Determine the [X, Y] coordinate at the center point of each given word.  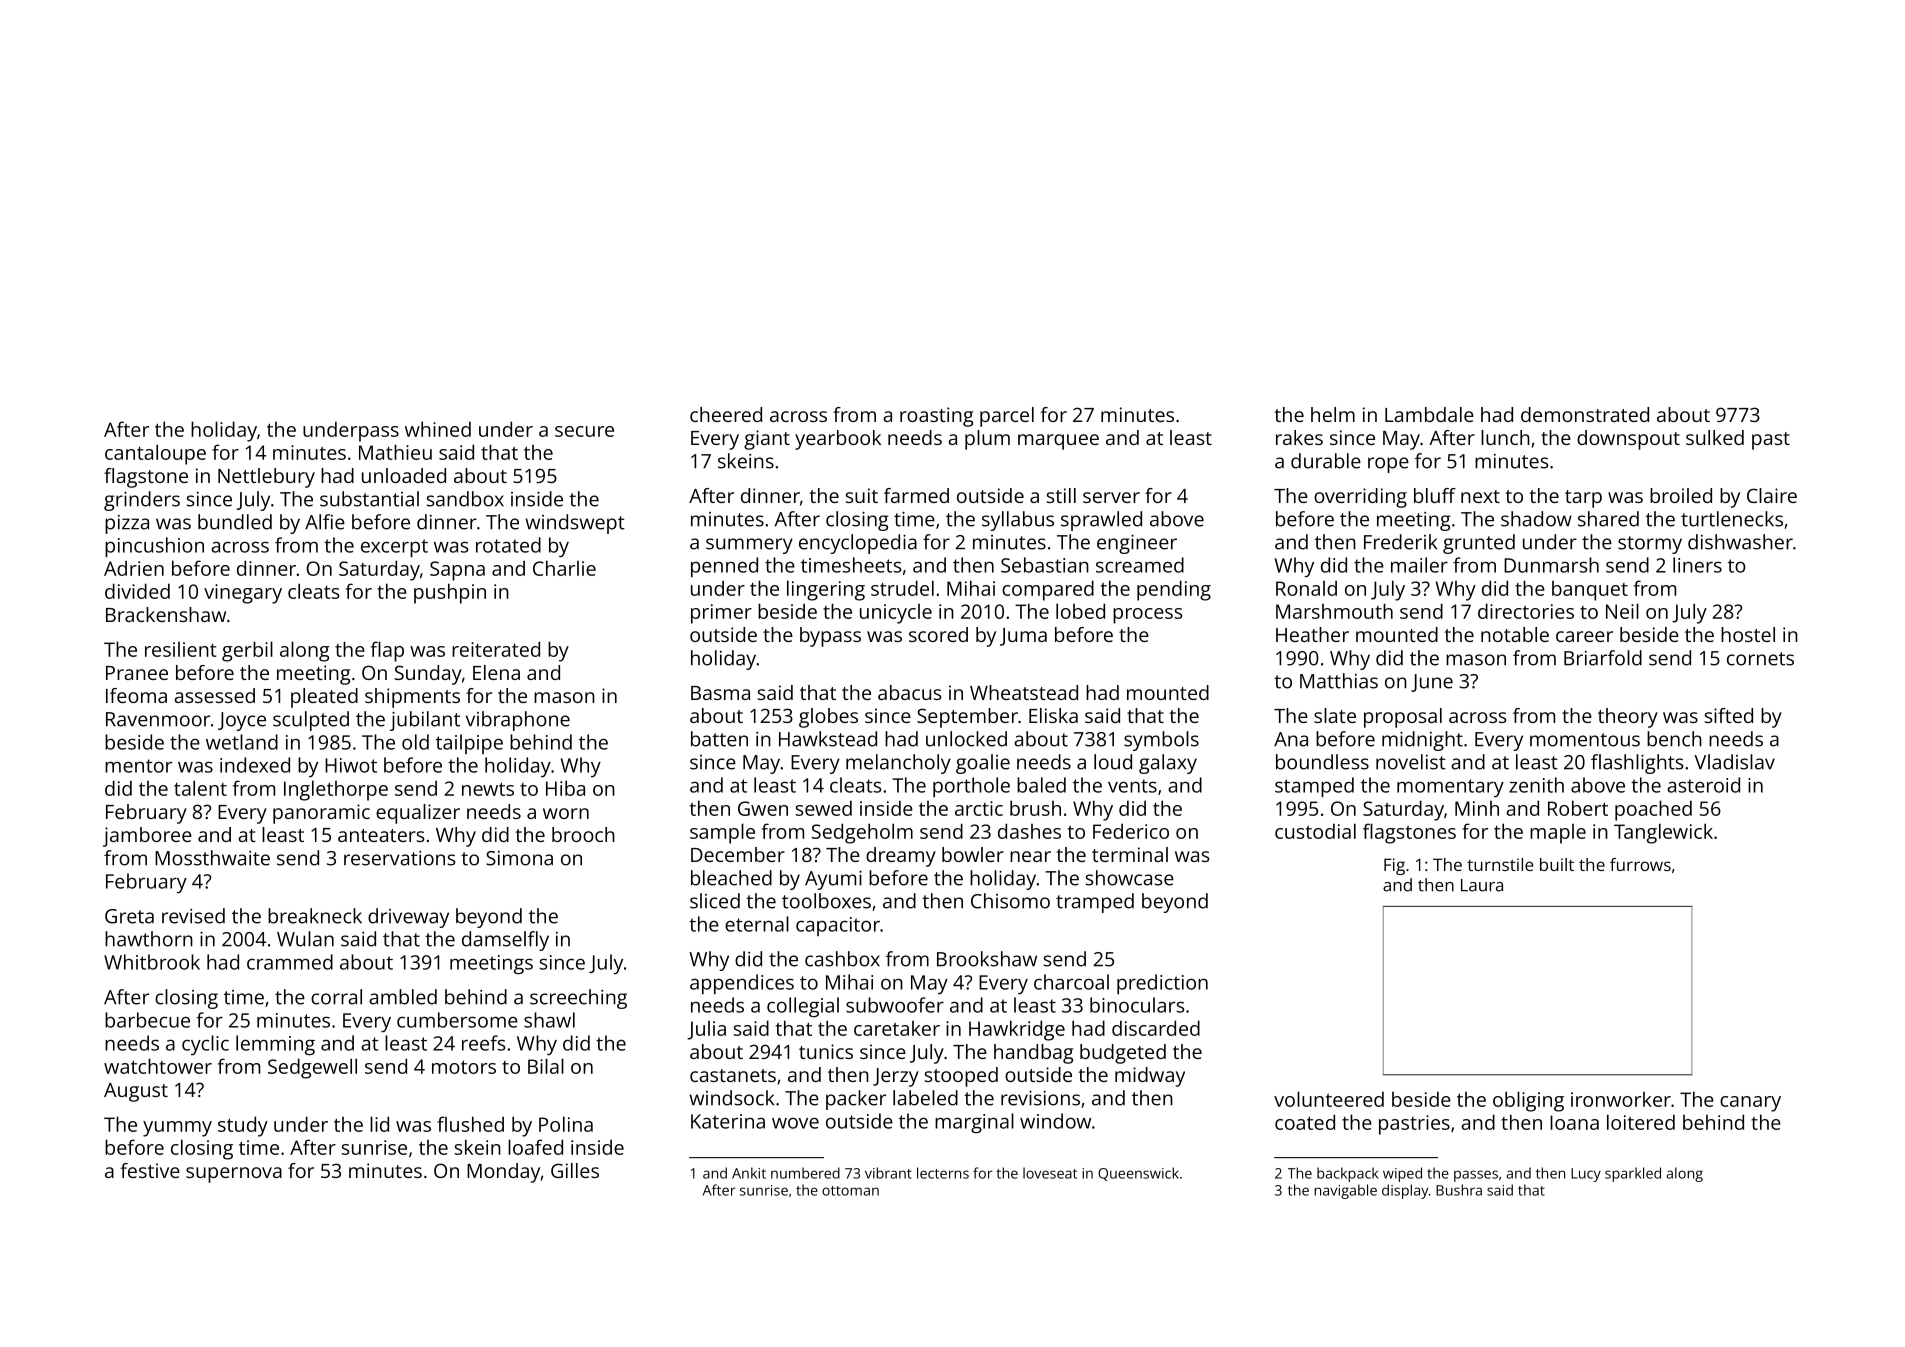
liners [1697, 565]
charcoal [1071, 982]
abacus [910, 692]
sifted [1729, 715]
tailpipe [469, 744]
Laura [1482, 885]
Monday [503, 1173]
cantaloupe [155, 454]
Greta [129, 916]
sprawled [1101, 521]
